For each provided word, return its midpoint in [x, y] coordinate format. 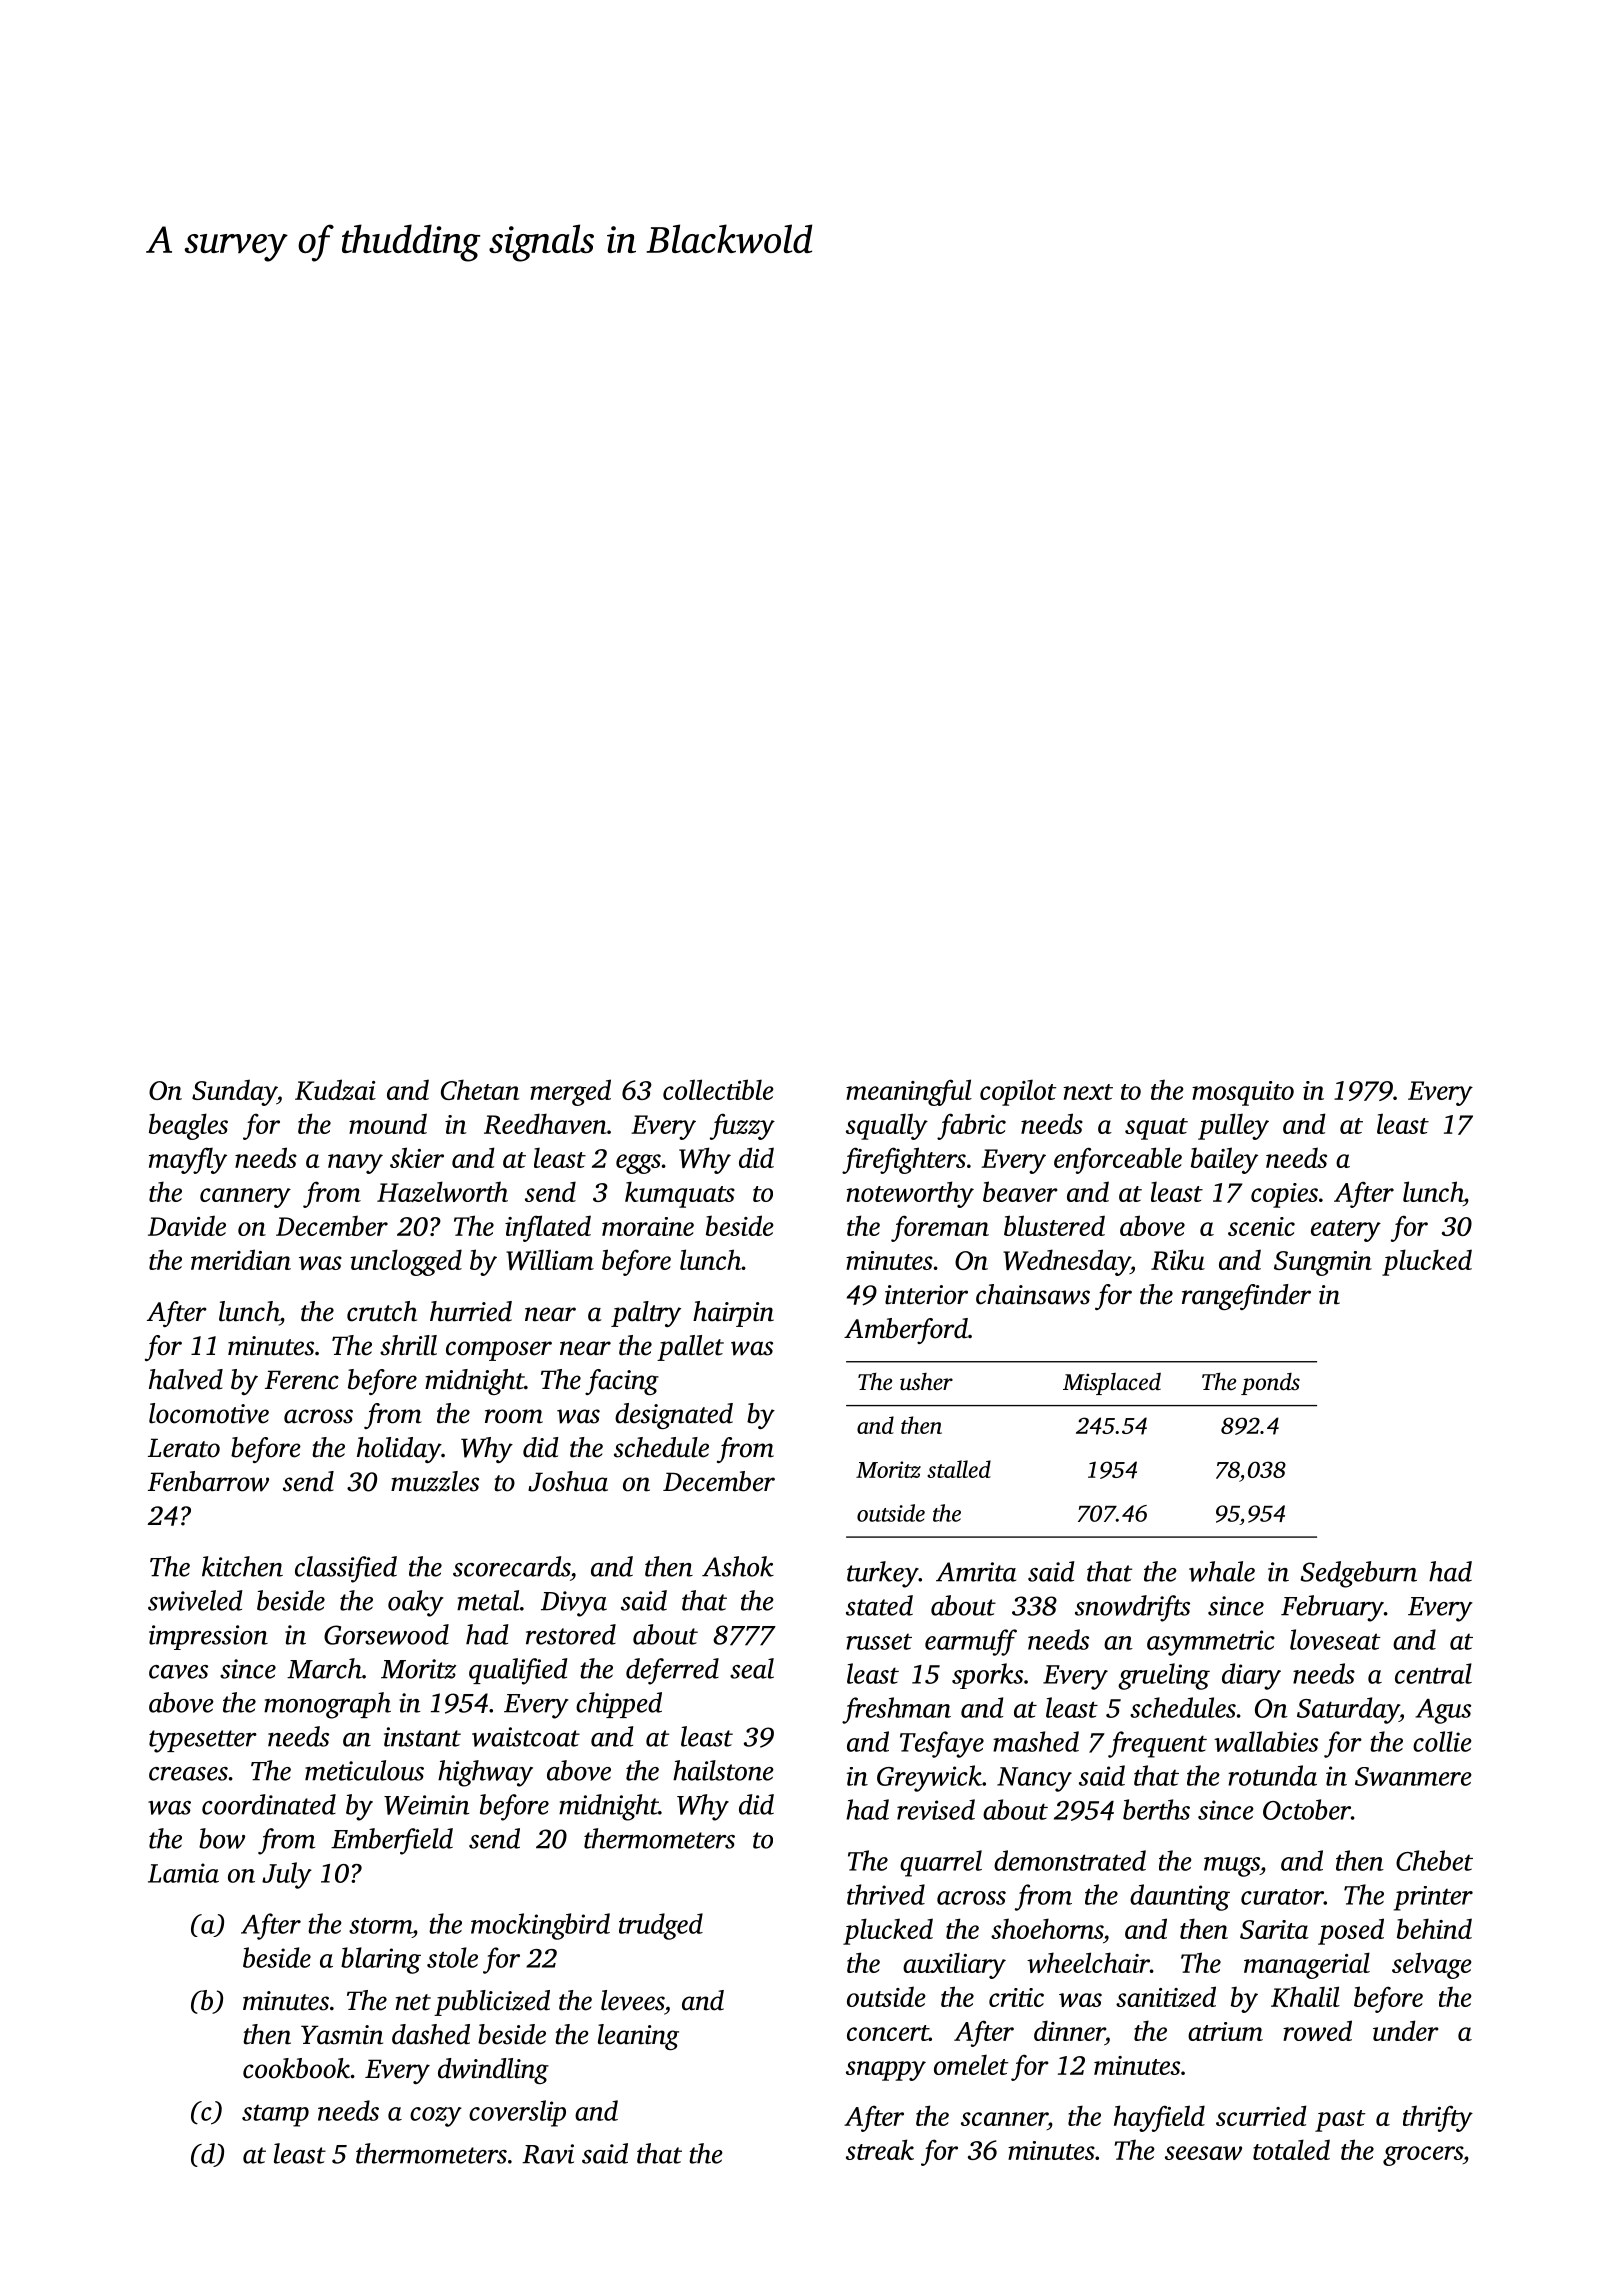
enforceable [1118, 1160]
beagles [188, 1126]
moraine [648, 1226]
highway [485, 1773]
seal [752, 1668]
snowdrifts [1132, 1608]
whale [1222, 1571]
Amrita [976, 1572]
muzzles [435, 1481]
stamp [275, 2116]
